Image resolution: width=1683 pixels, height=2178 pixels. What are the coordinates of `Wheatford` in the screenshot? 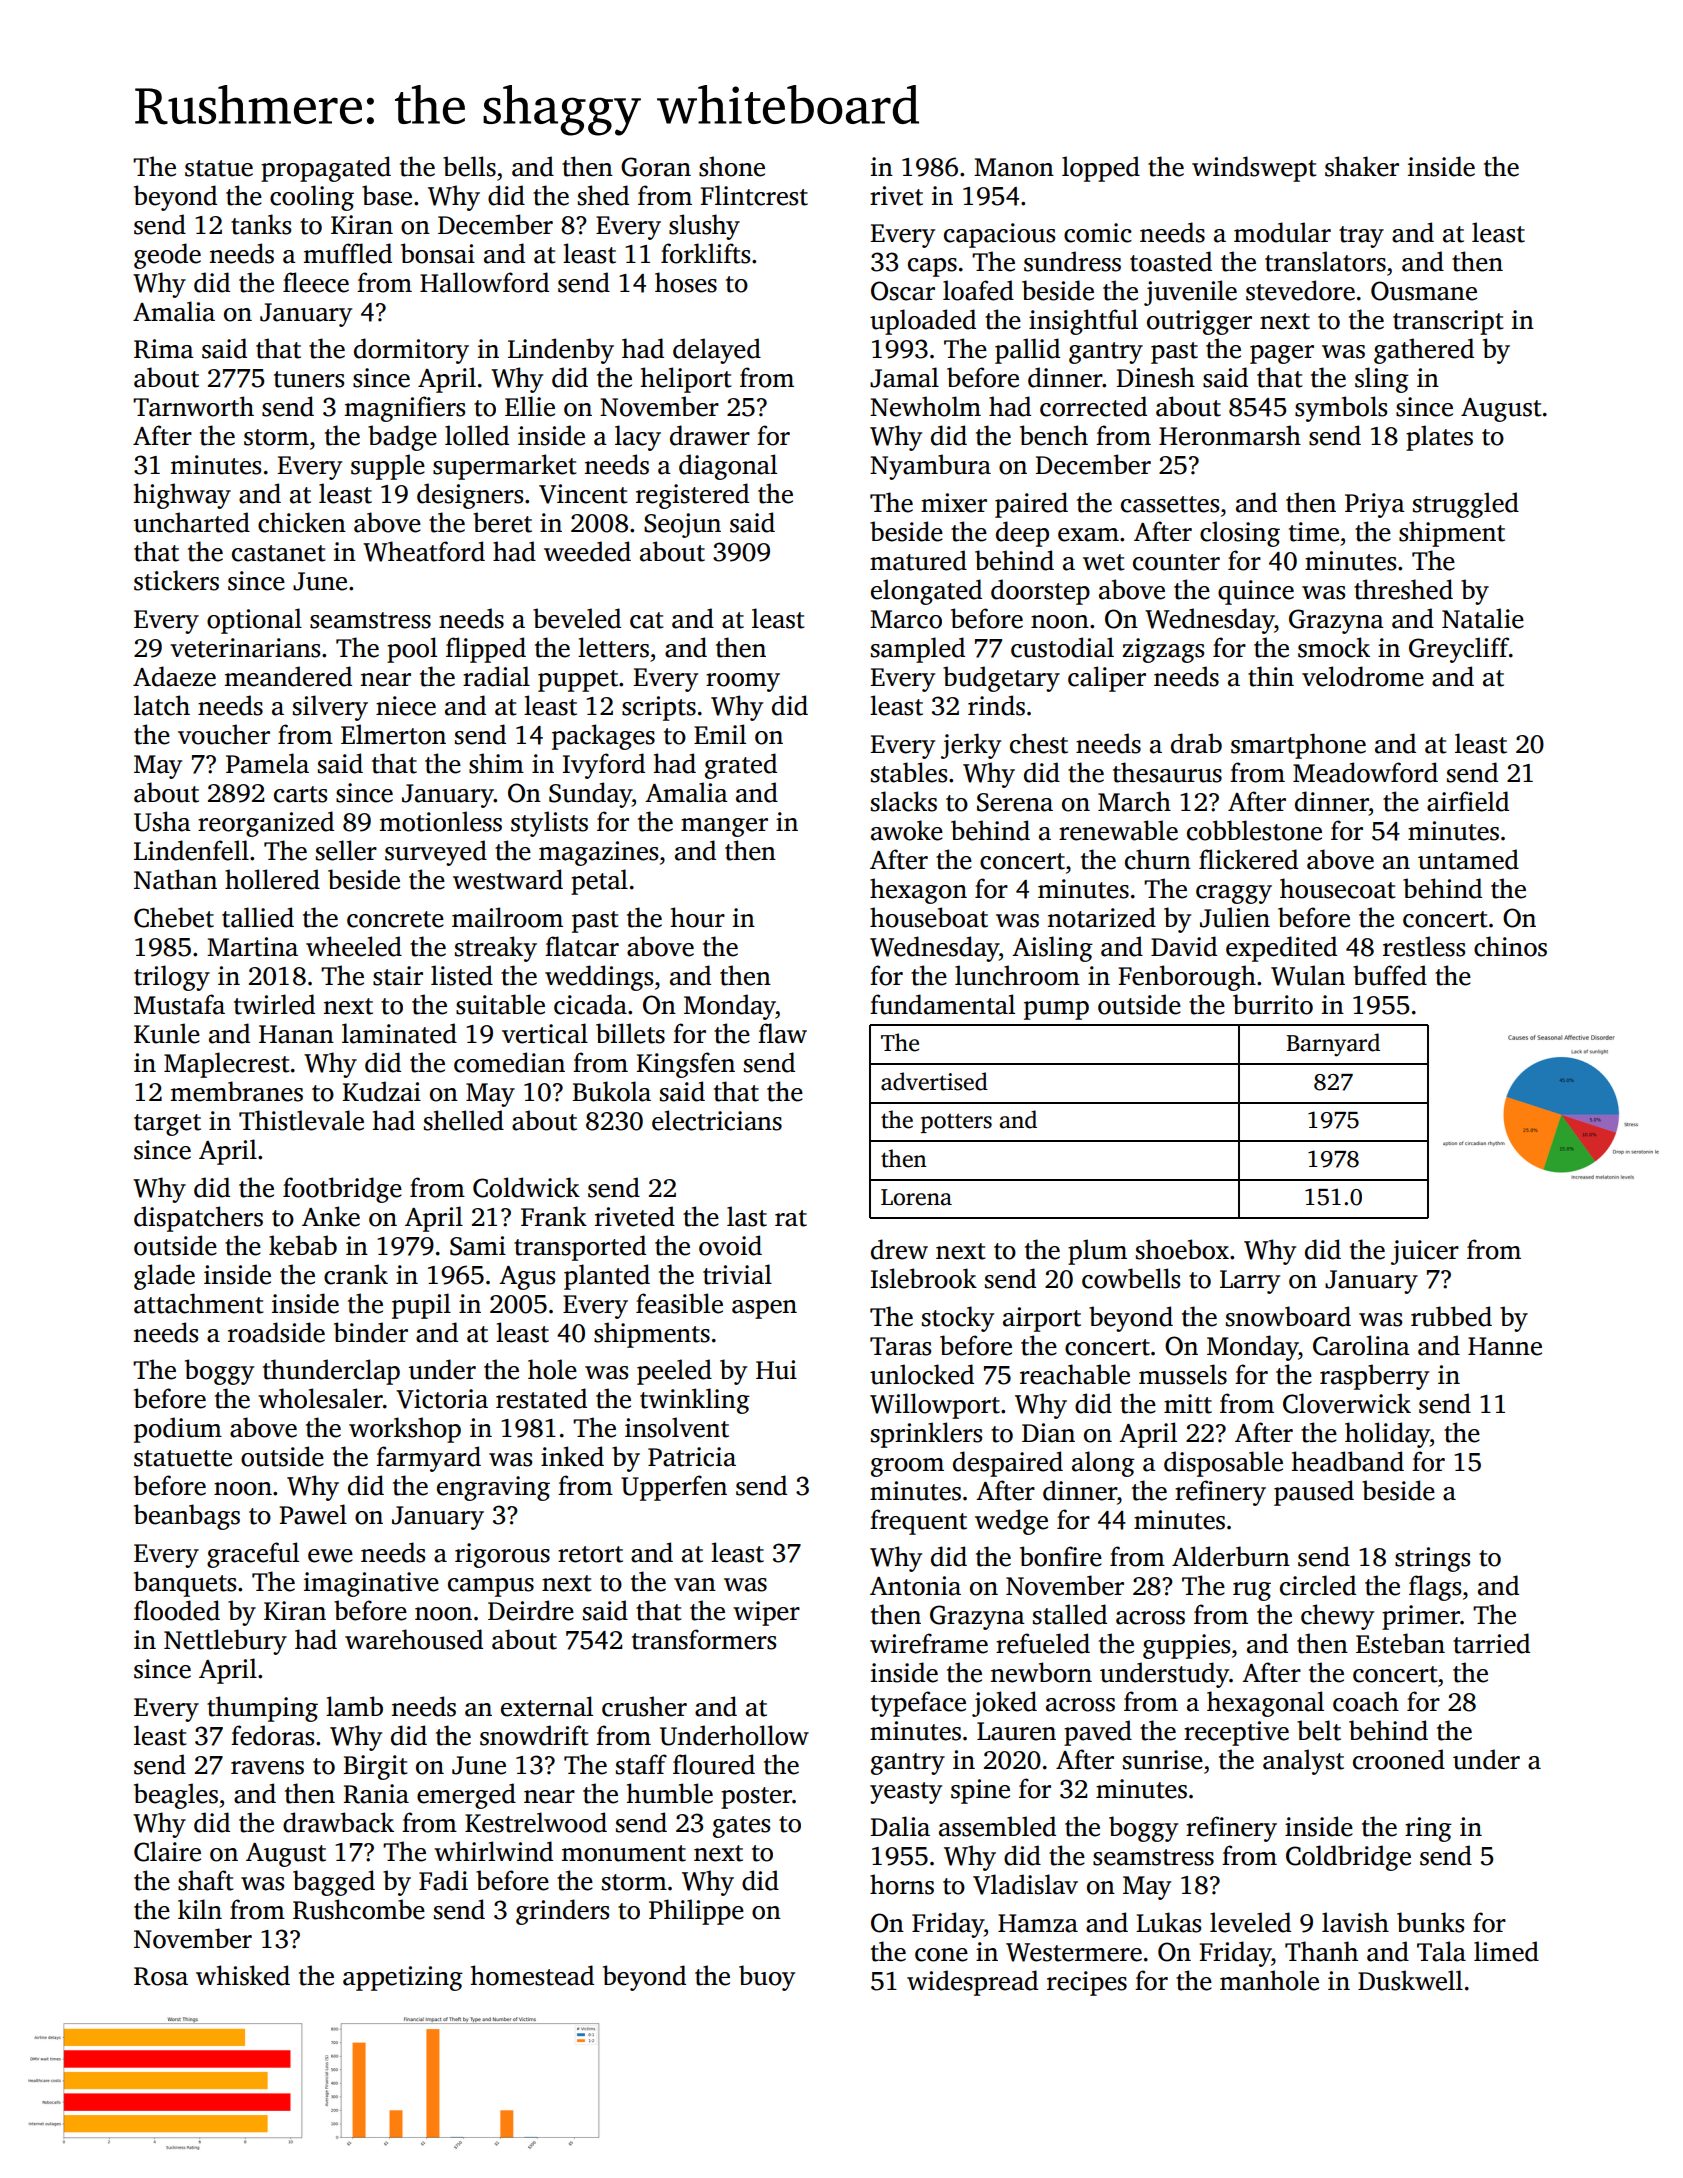 It's located at (424, 551).
